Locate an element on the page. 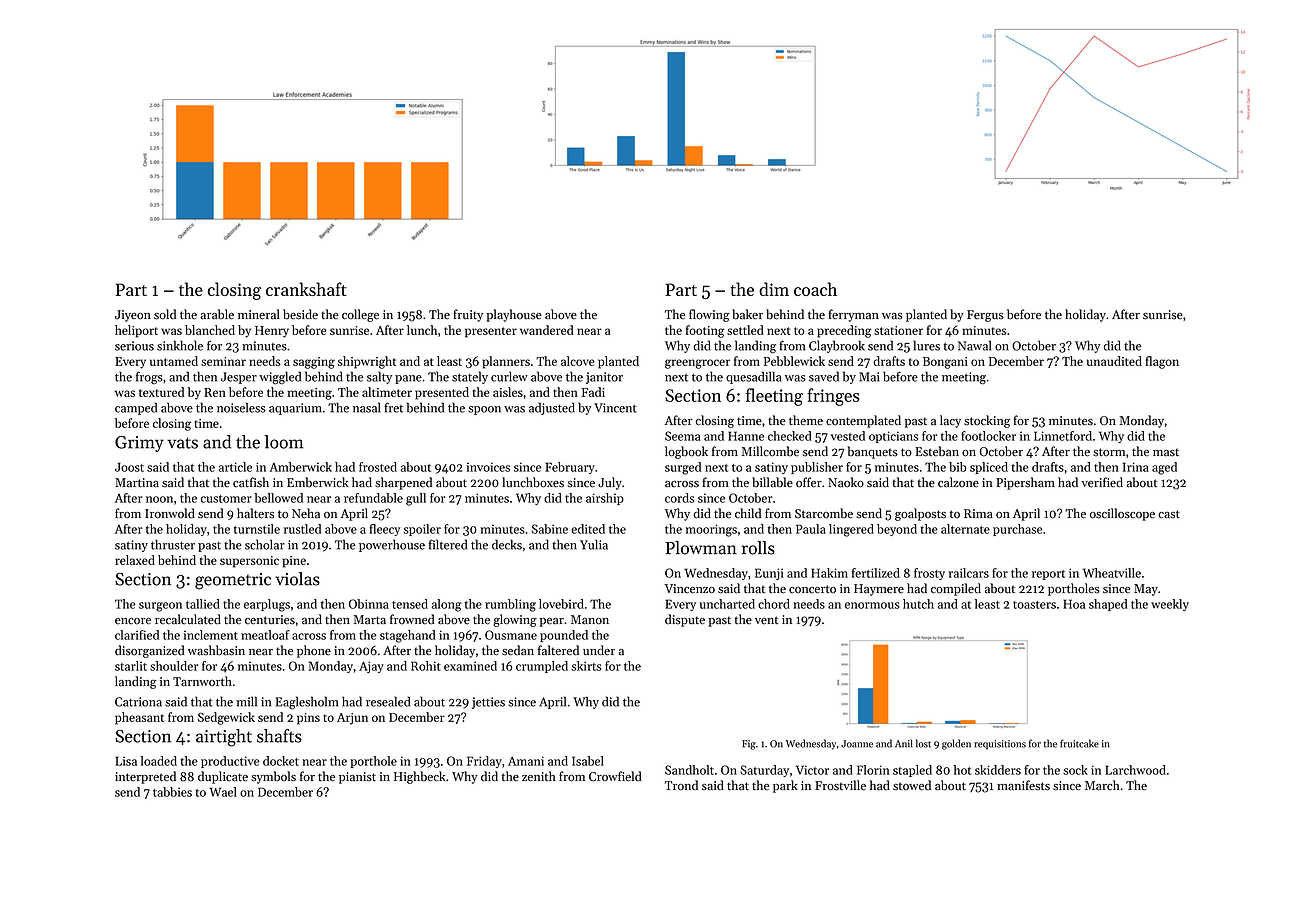 This page has width=1308, height=924. Grimy is located at coordinates (139, 444).
